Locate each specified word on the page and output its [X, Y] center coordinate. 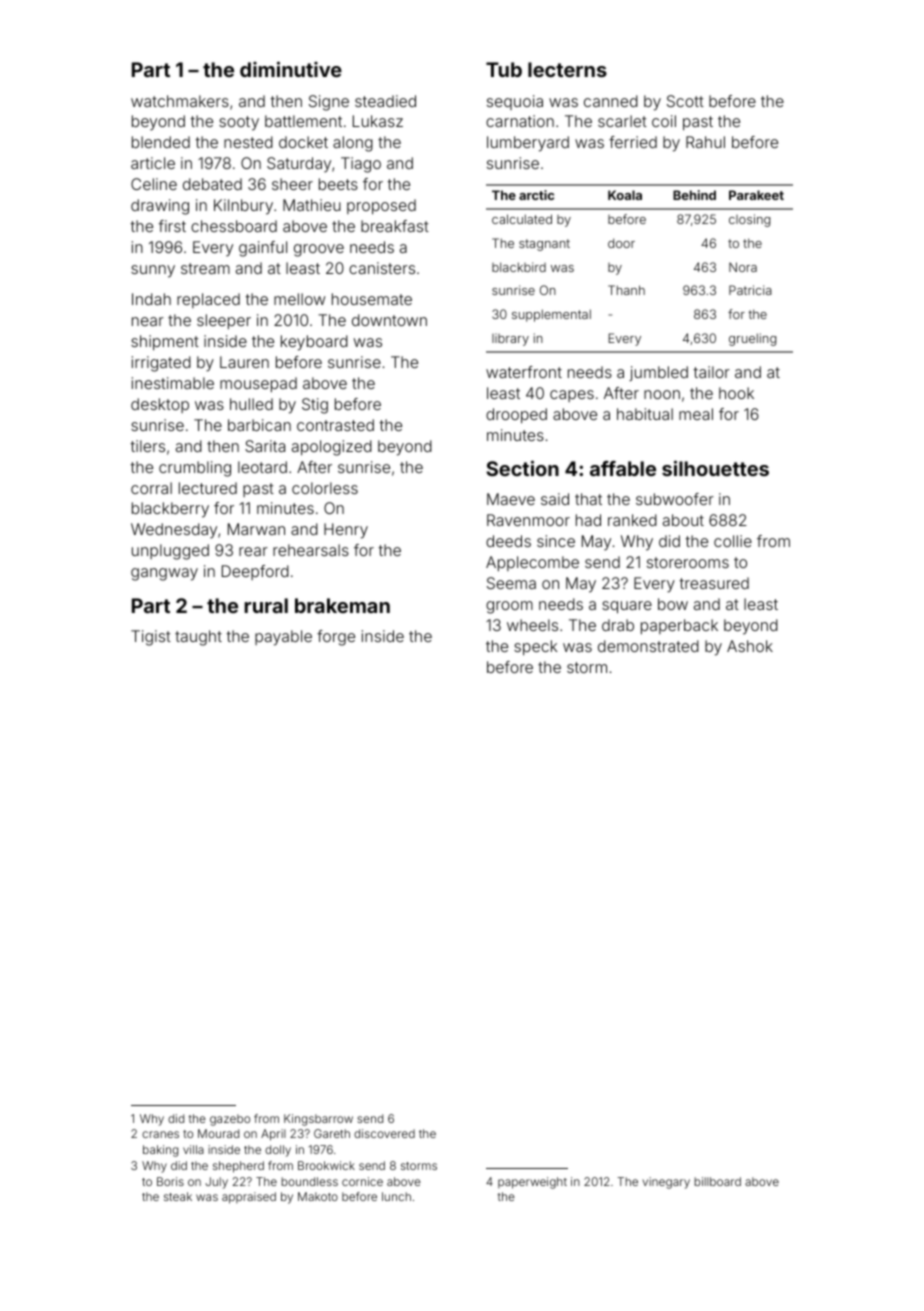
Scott [685, 101]
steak [178, 1196]
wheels [532, 625]
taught [198, 638]
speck [535, 647]
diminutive [291, 69]
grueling [752, 339]
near [148, 321]
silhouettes [715, 468]
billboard [717, 1181]
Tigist [151, 638]
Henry [346, 531]
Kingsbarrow [318, 1120]
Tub [504, 69]
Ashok [750, 646]
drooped [516, 415]
